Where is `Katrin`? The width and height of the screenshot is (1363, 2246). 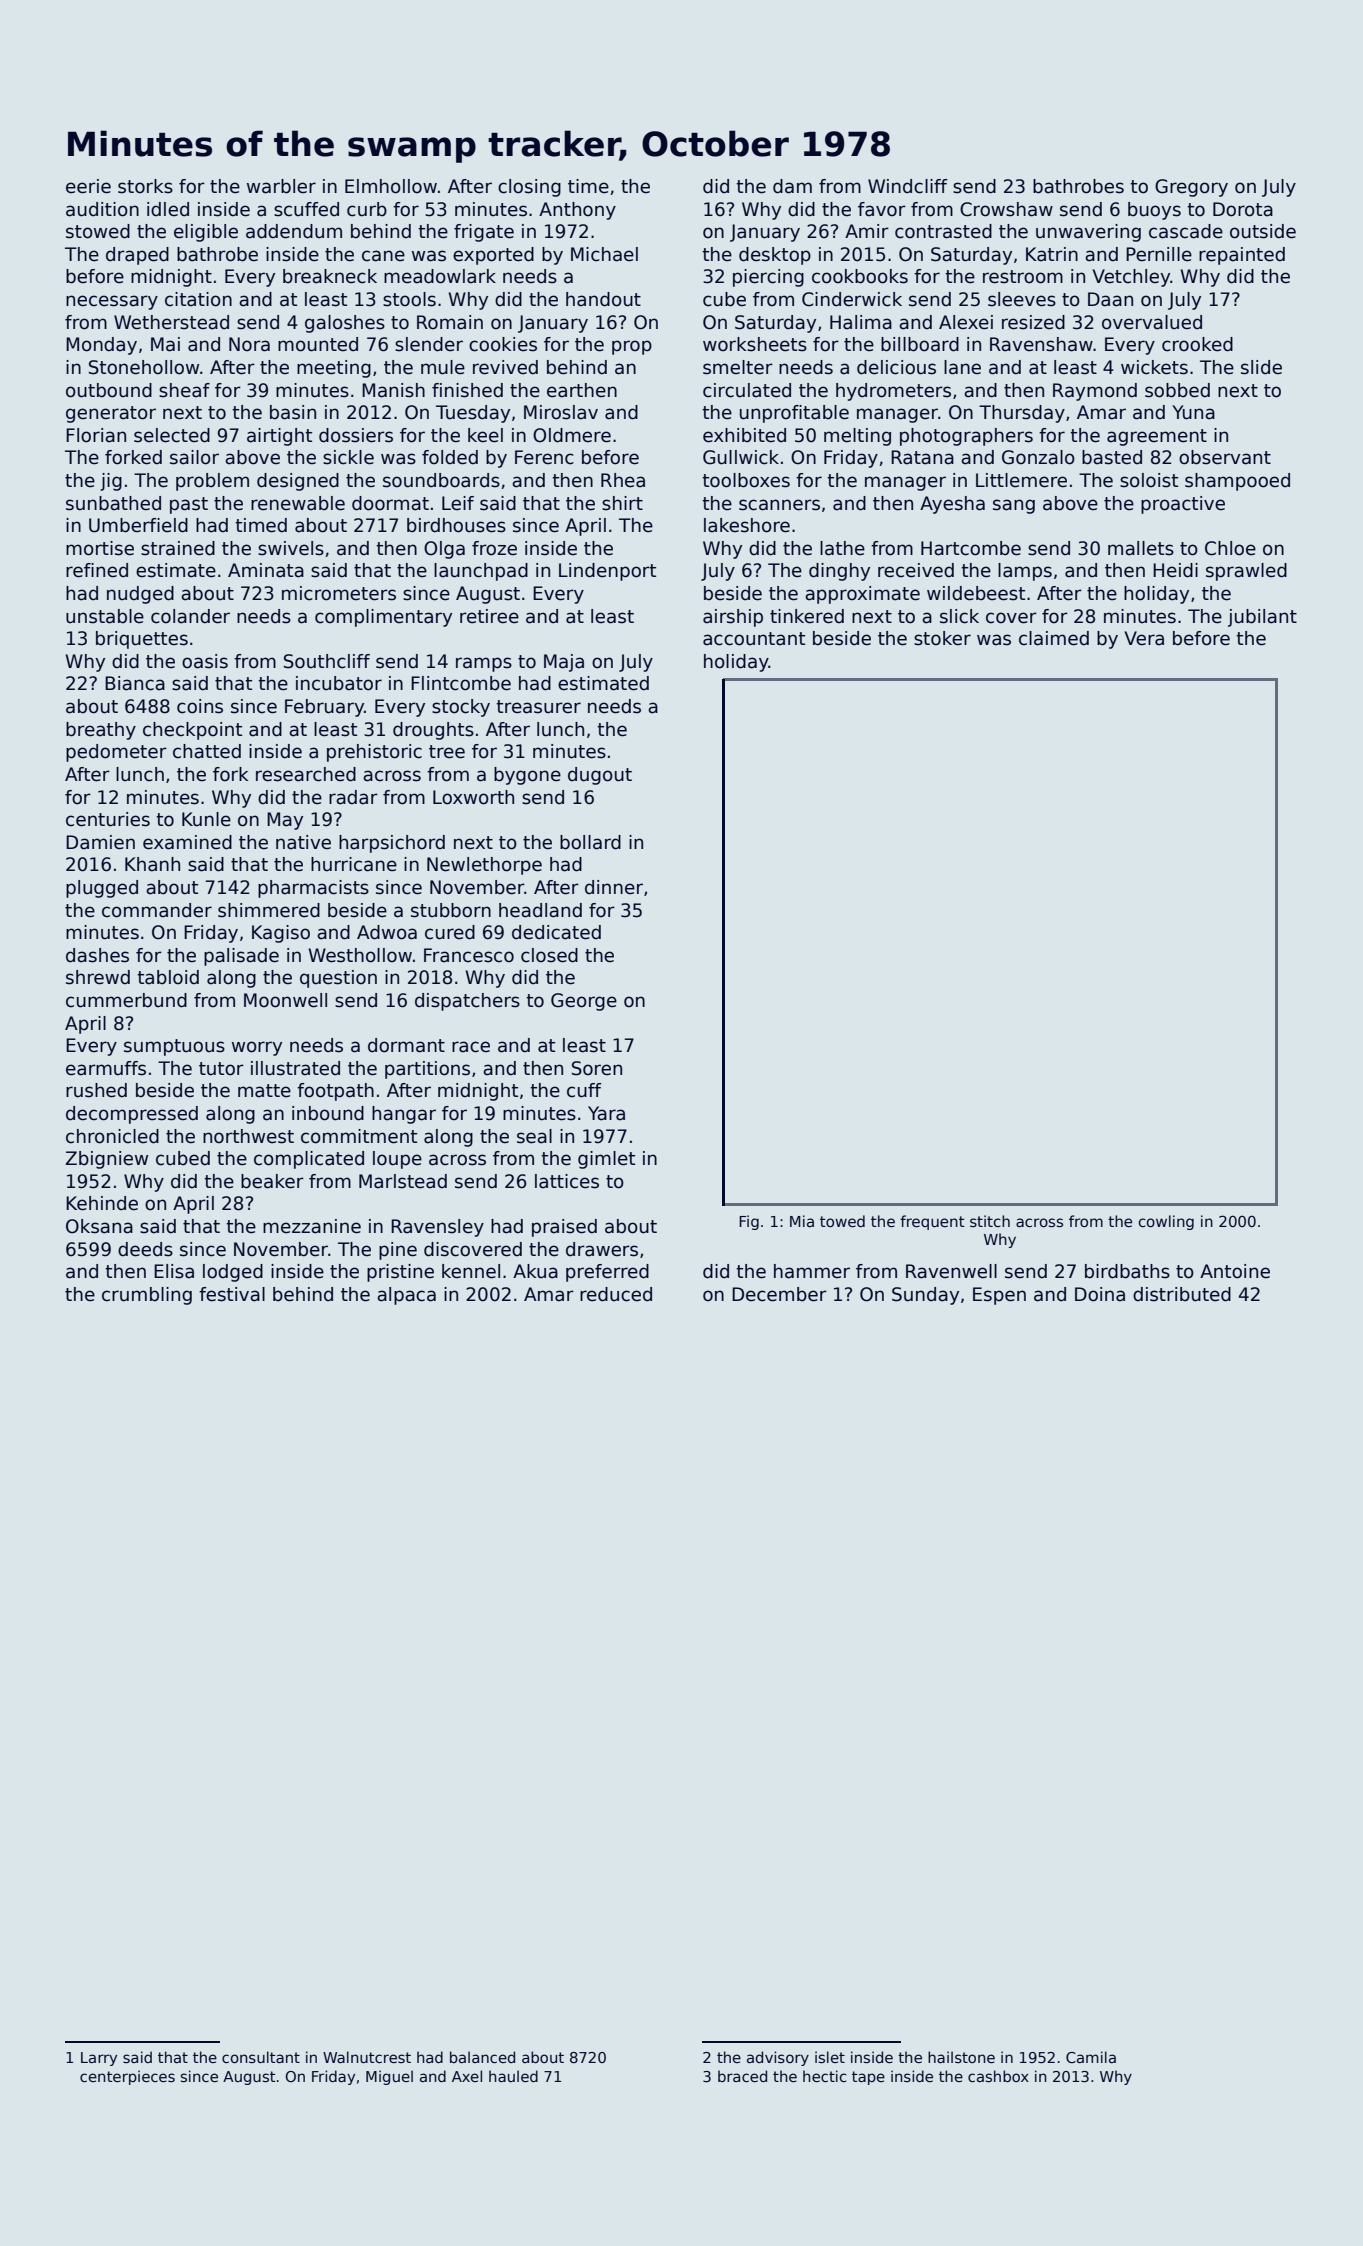
Katrin is located at coordinates (1052, 254).
